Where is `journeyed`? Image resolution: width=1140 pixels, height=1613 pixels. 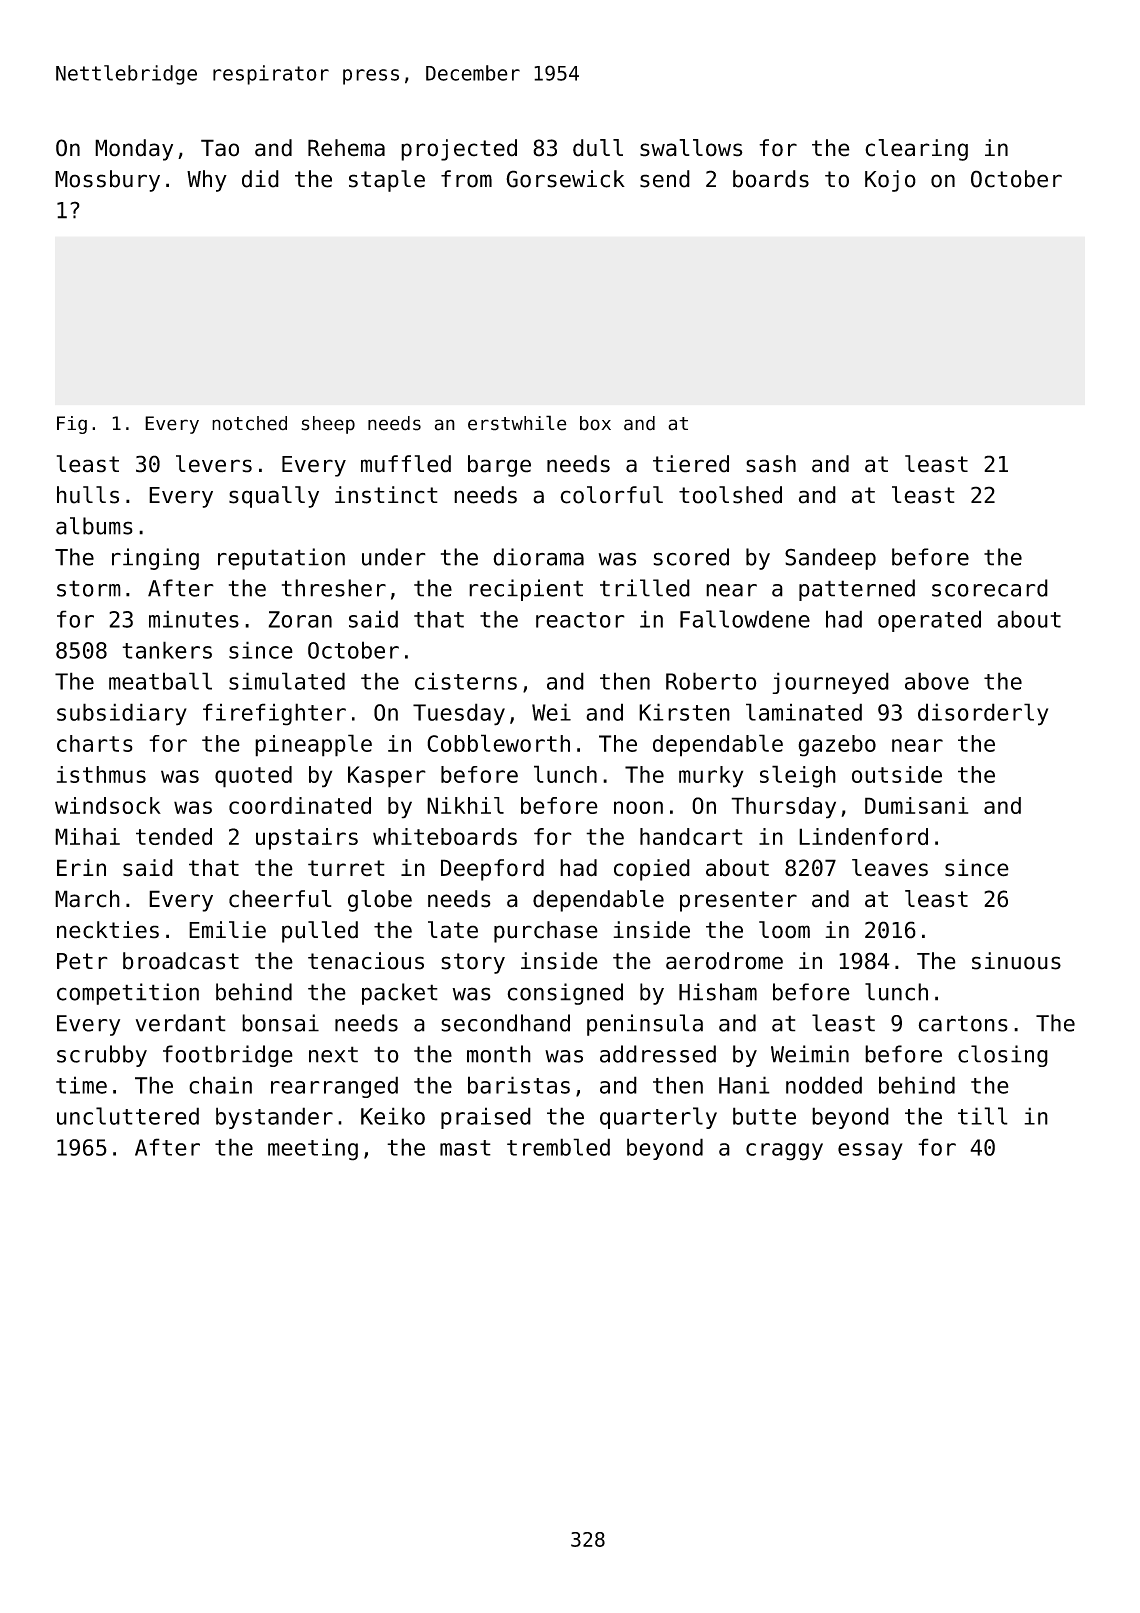 journeyed is located at coordinates (830, 683).
